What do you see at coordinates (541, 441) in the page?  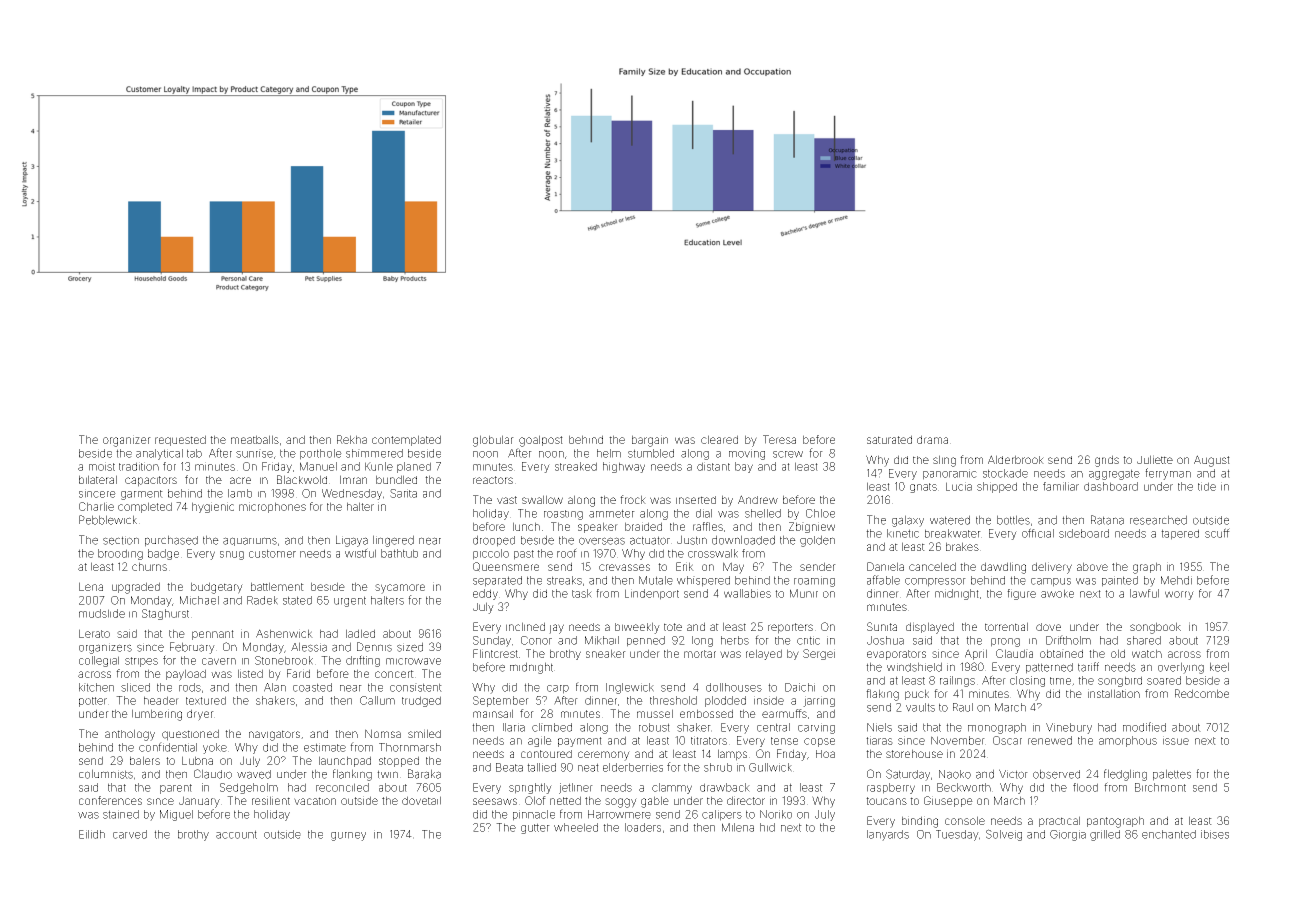 I see `goalpost` at bounding box center [541, 441].
